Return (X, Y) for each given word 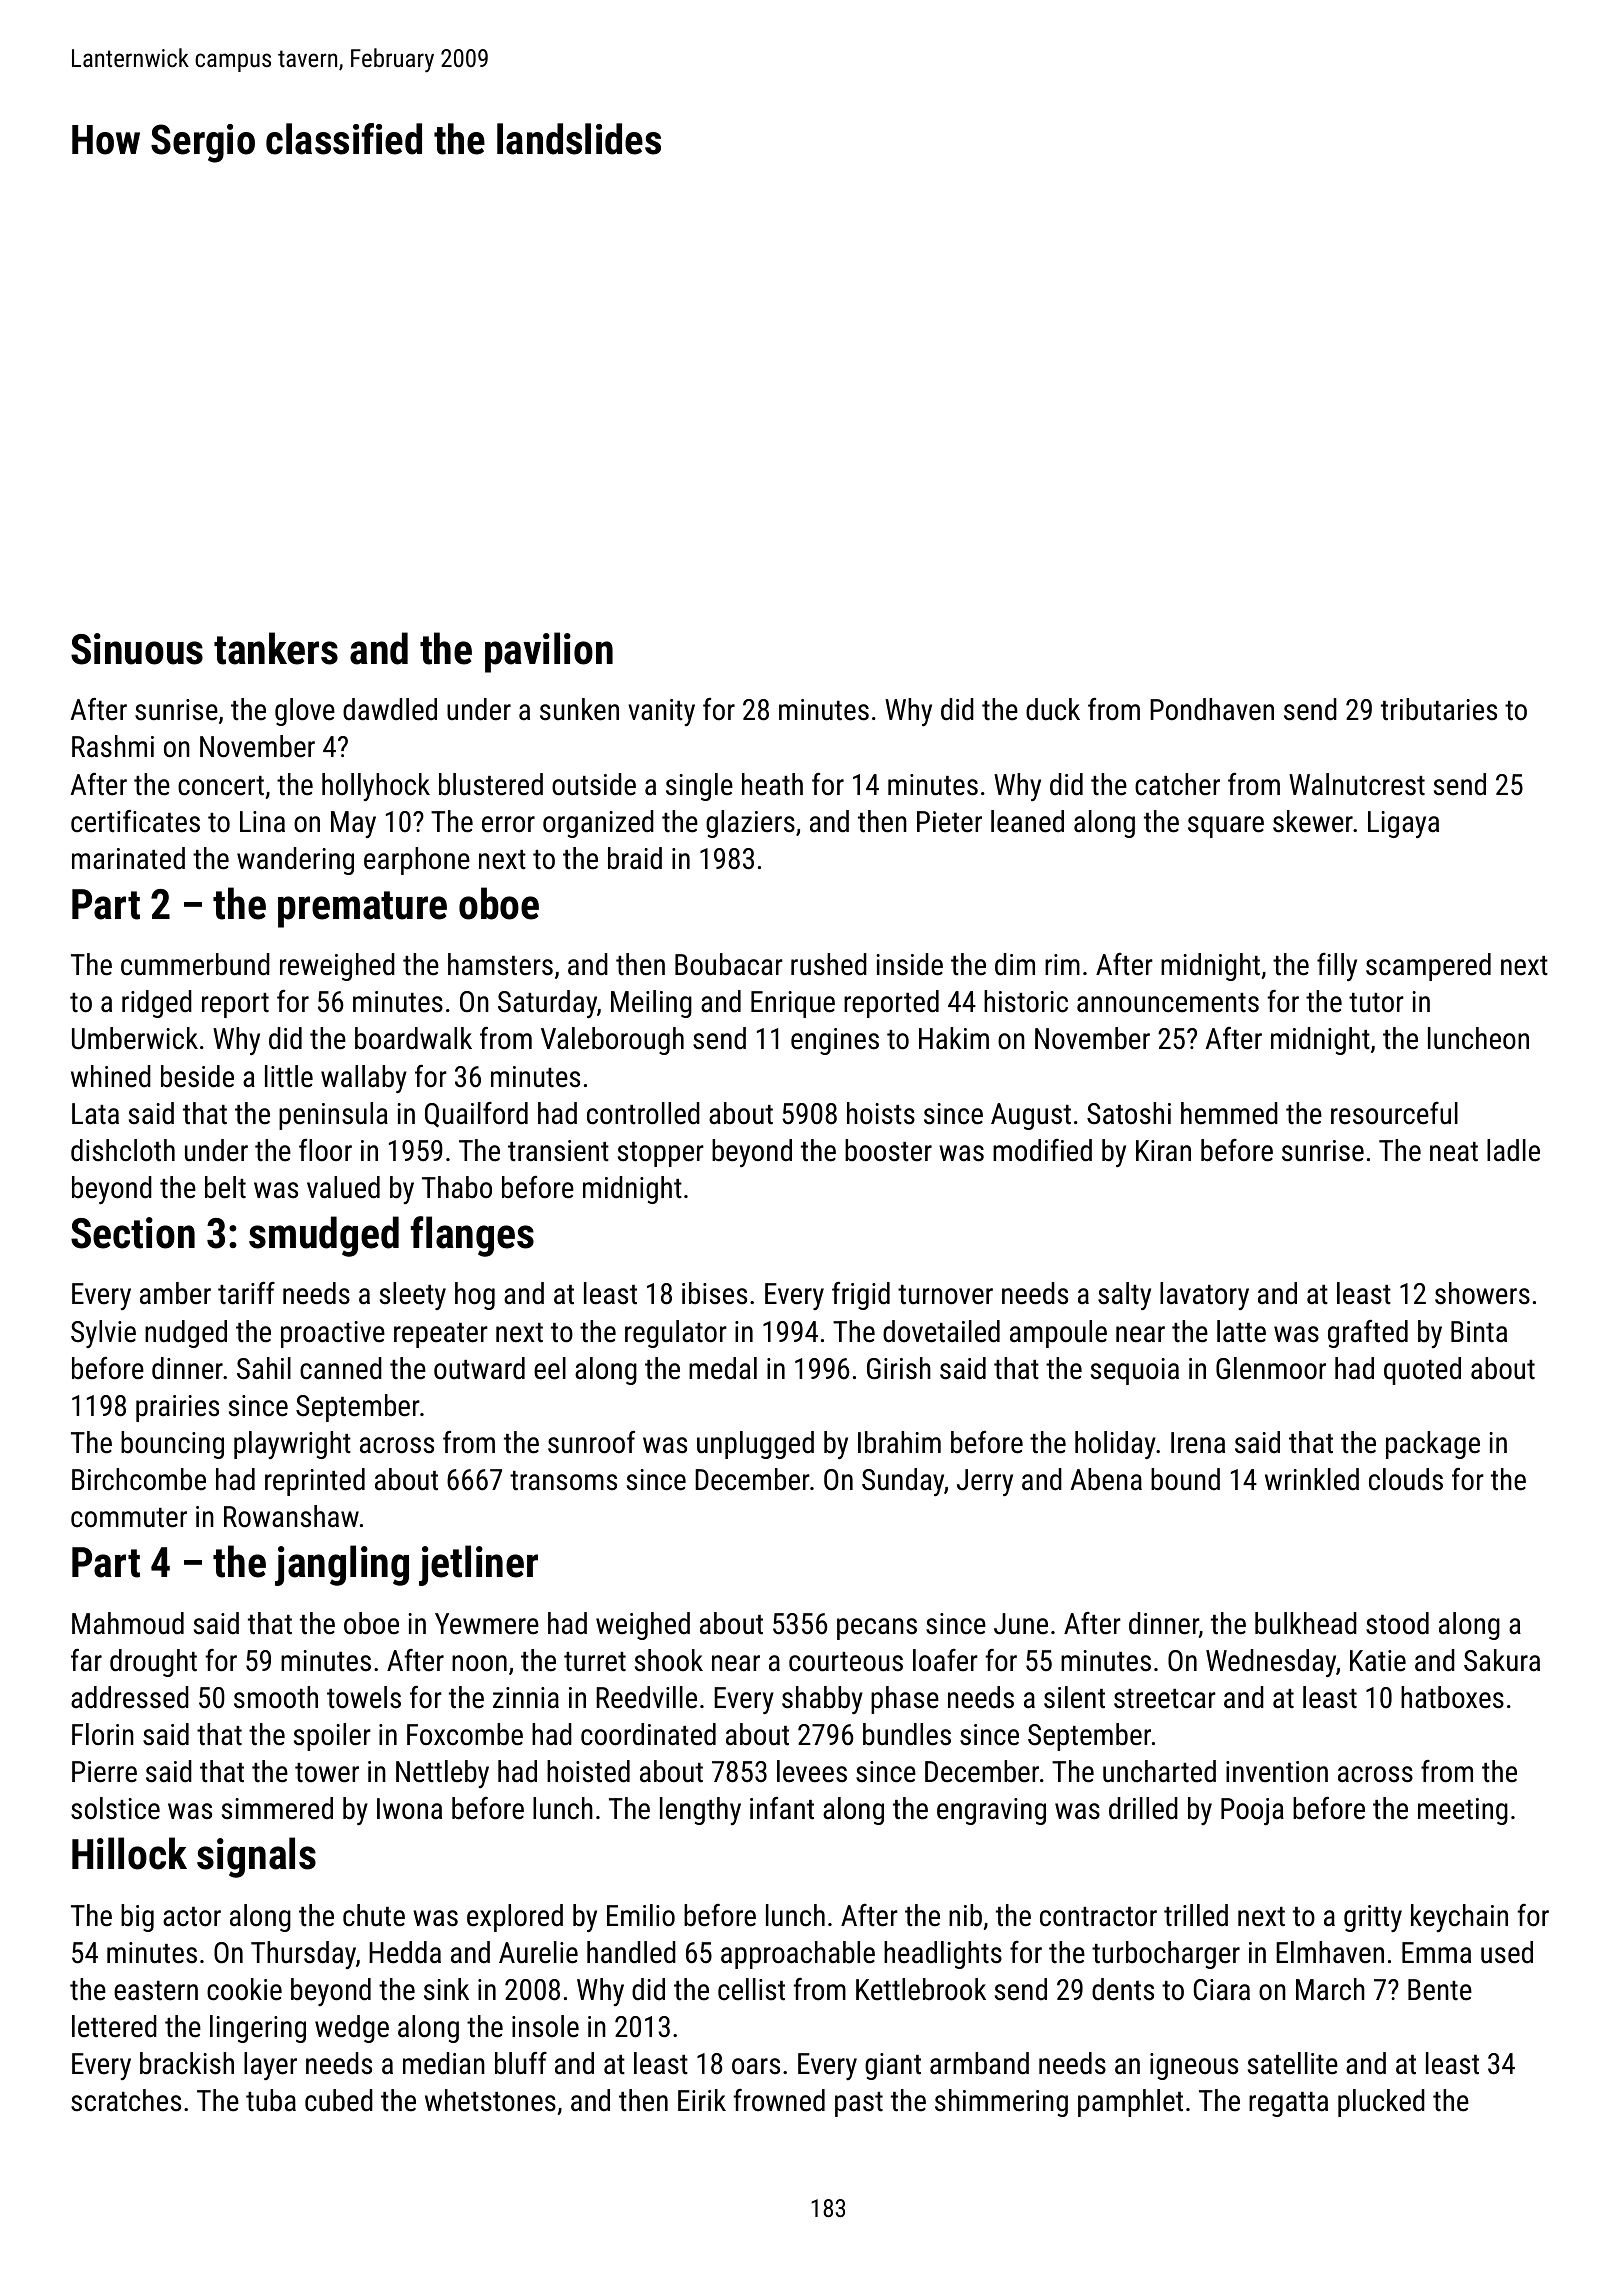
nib (965, 1915)
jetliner (478, 1565)
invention (1277, 1772)
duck (1053, 709)
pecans (877, 1629)
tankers (276, 648)
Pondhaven (1212, 709)
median (444, 2063)
